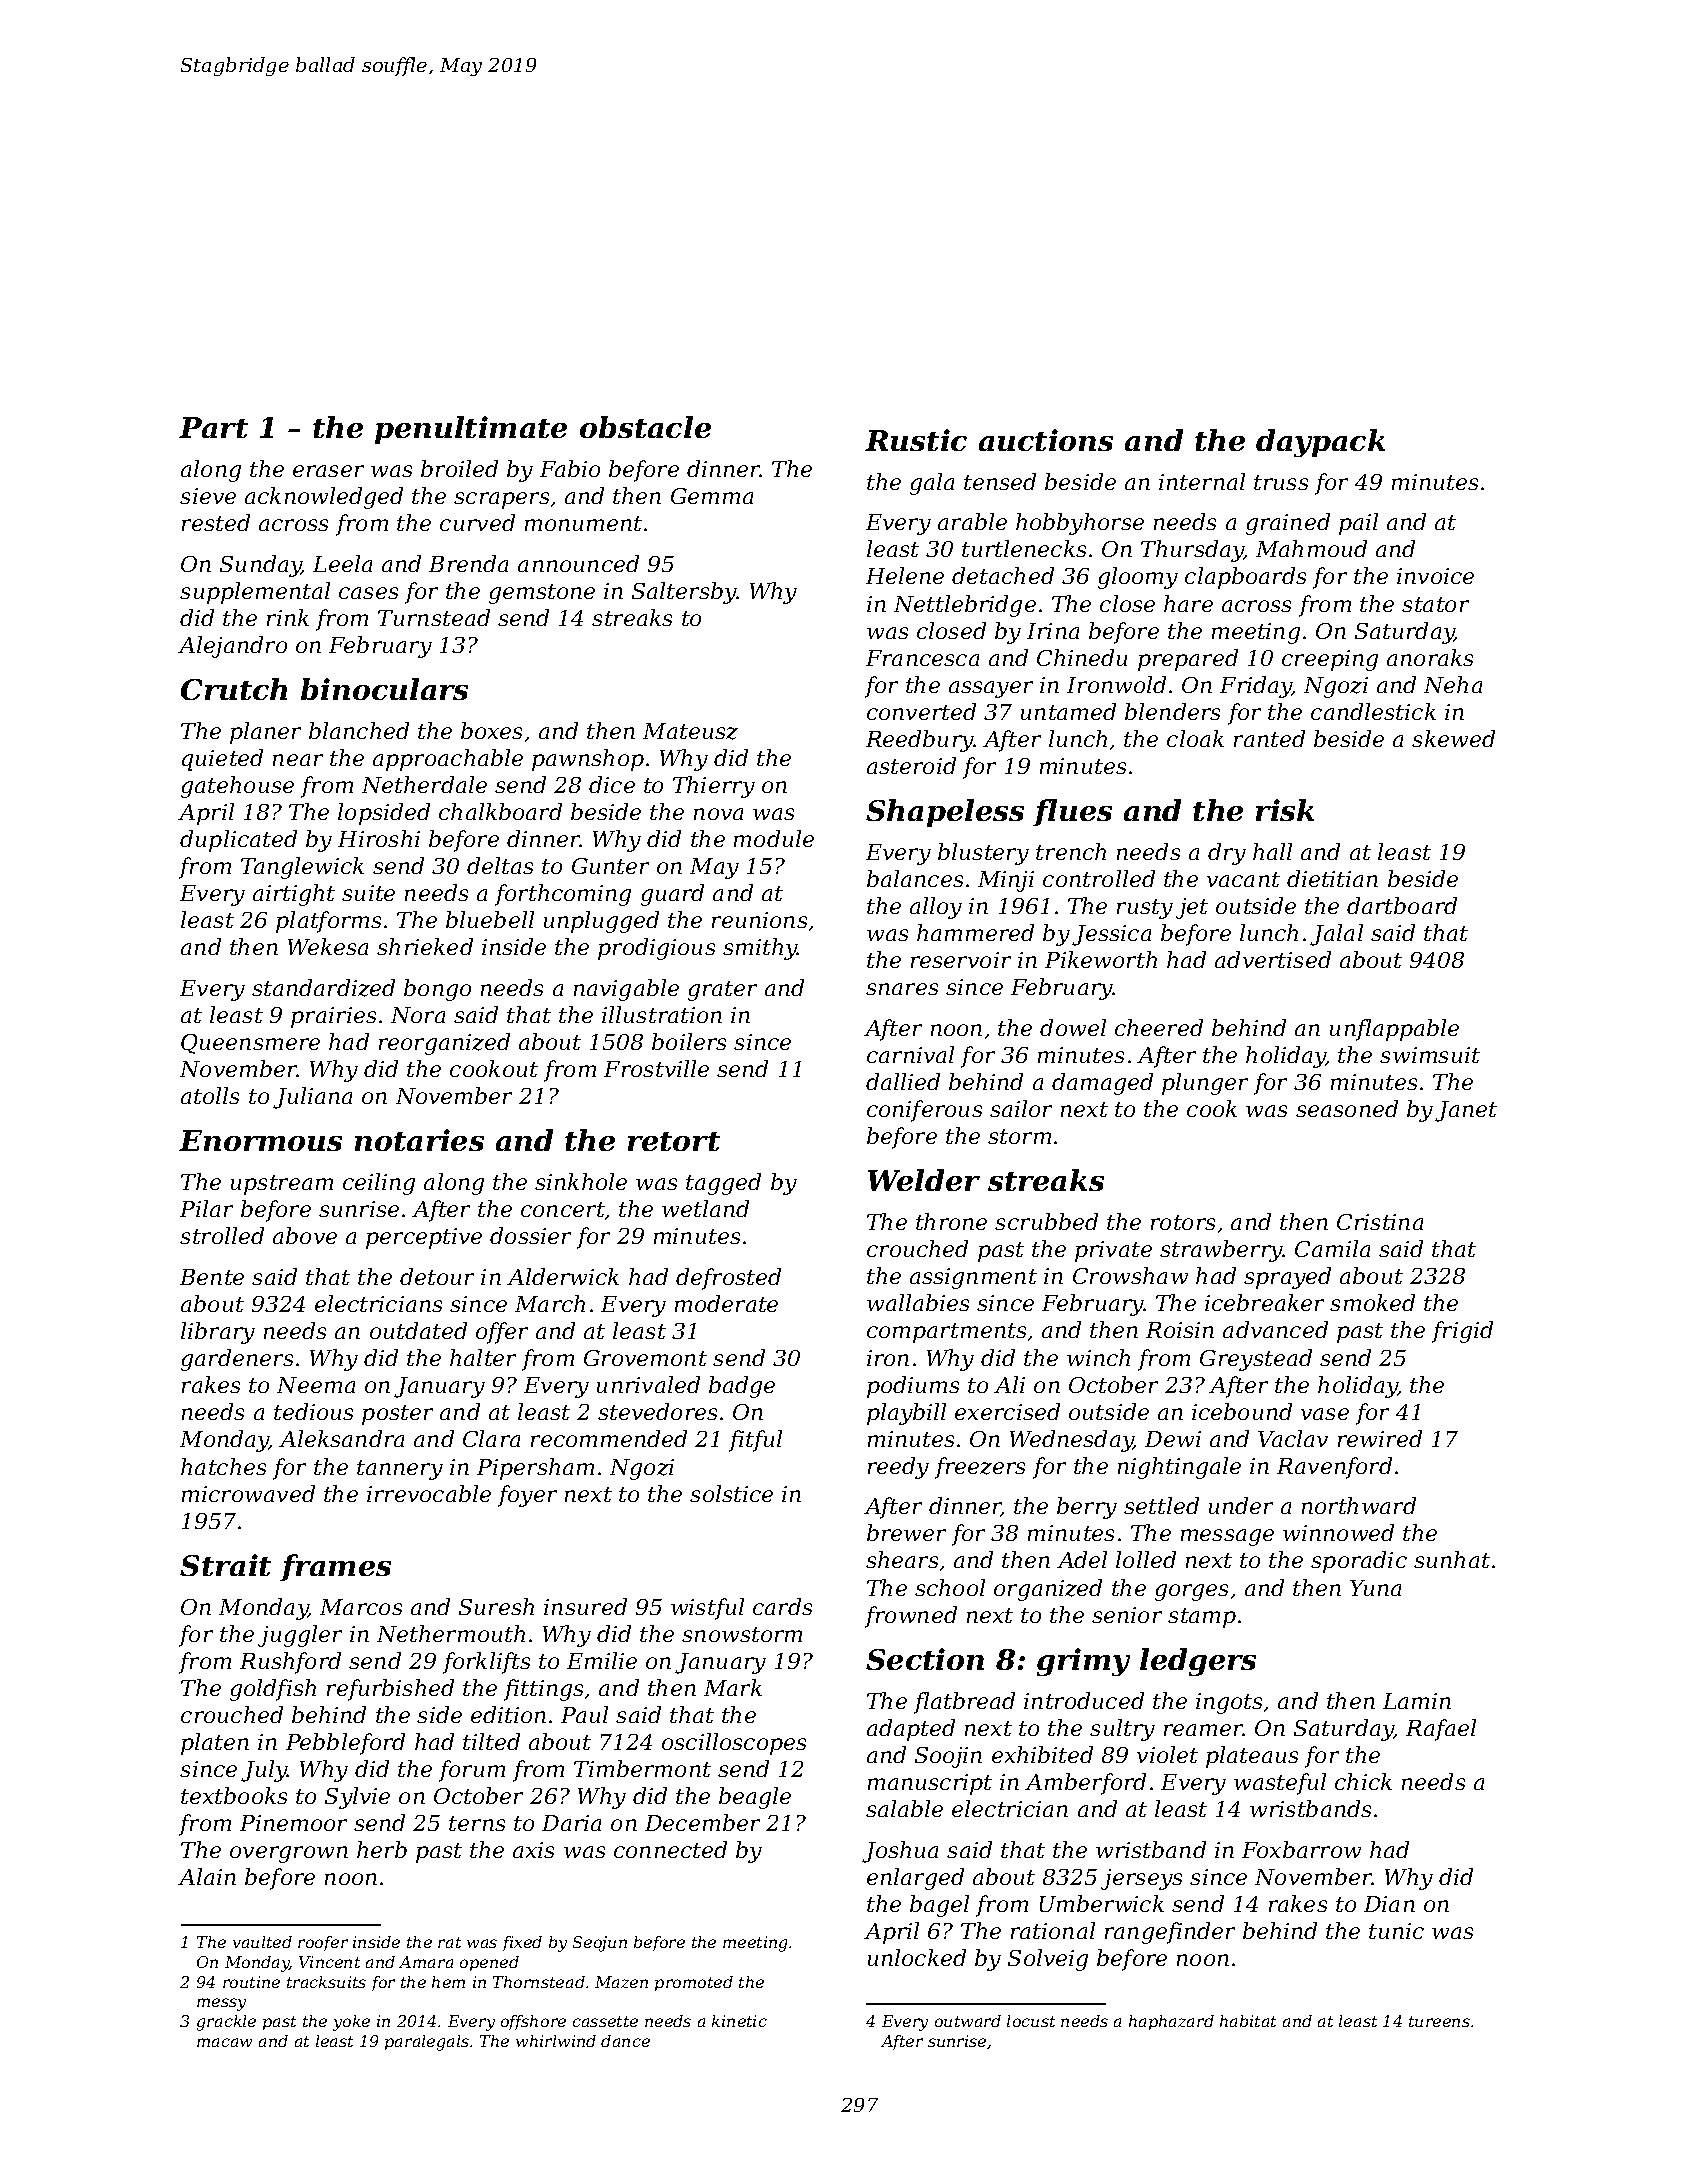  Describe the element at coordinates (328, 471) in the screenshot. I see `eraser` at that location.
